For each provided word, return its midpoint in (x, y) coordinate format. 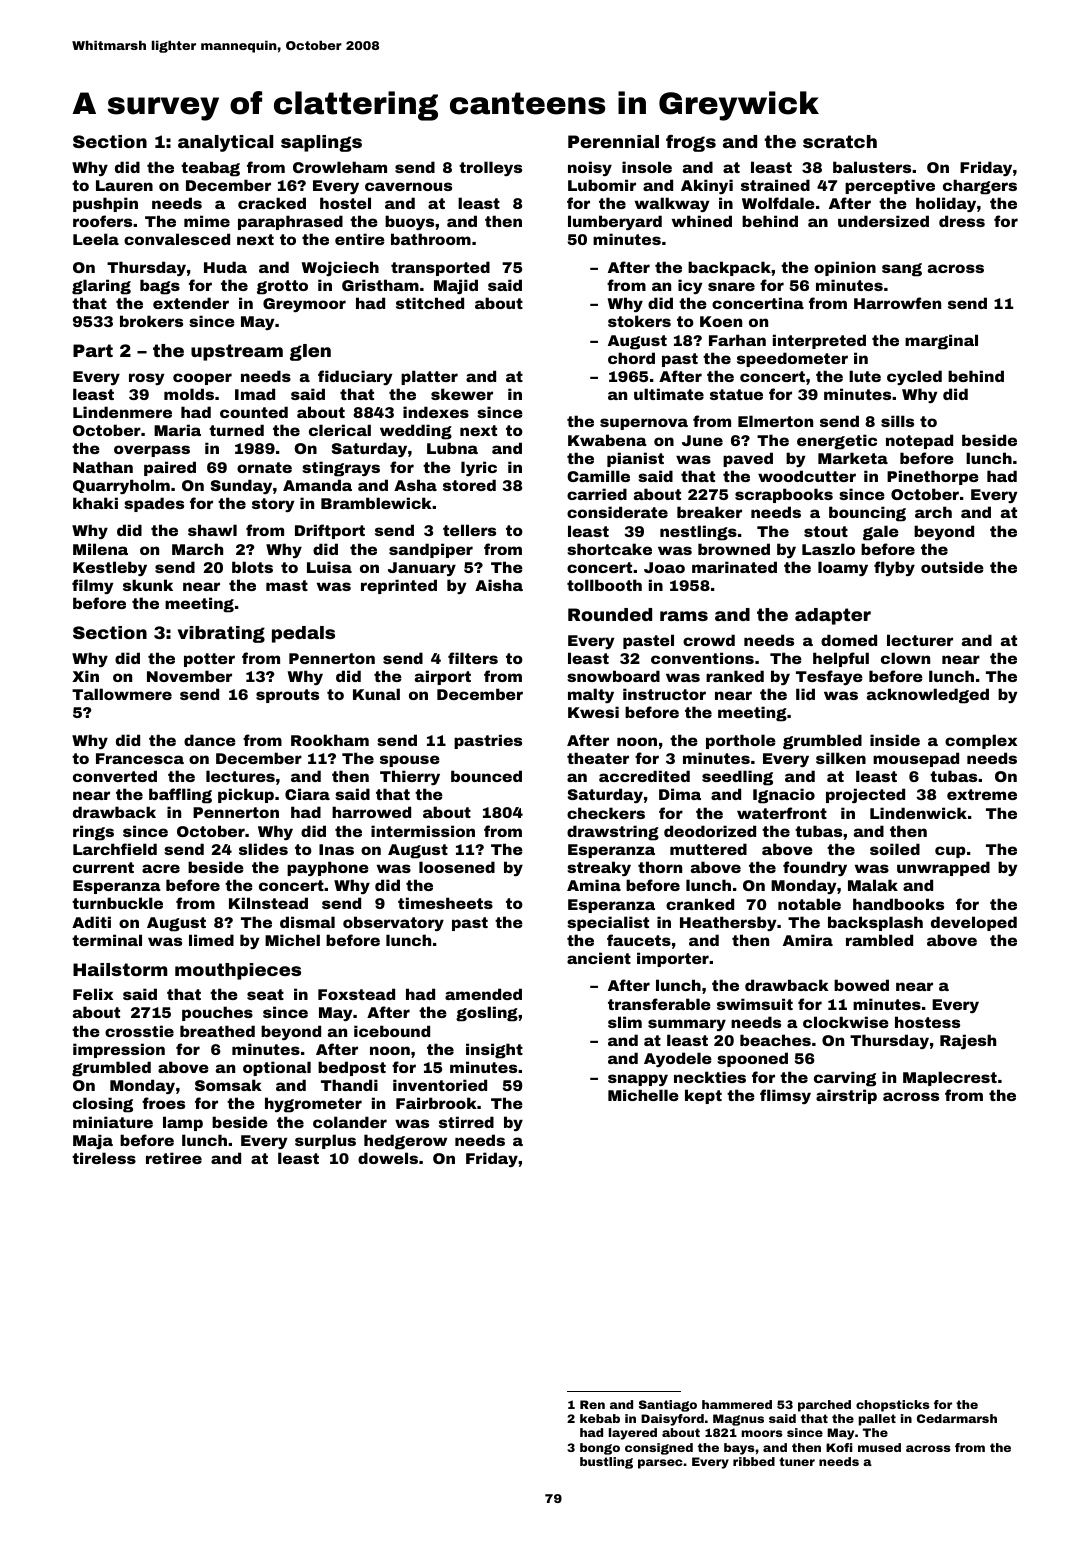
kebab (600, 1418)
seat (265, 994)
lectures (240, 776)
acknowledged (928, 696)
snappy (638, 1080)
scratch (840, 141)
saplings (321, 143)
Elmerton (775, 421)
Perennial (613, 141)
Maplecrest (950, 1078)
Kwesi (593, 712)
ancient (599, 958)
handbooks (898, 904)
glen (310, 352)
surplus (325, 1141)
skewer (462, 394)
